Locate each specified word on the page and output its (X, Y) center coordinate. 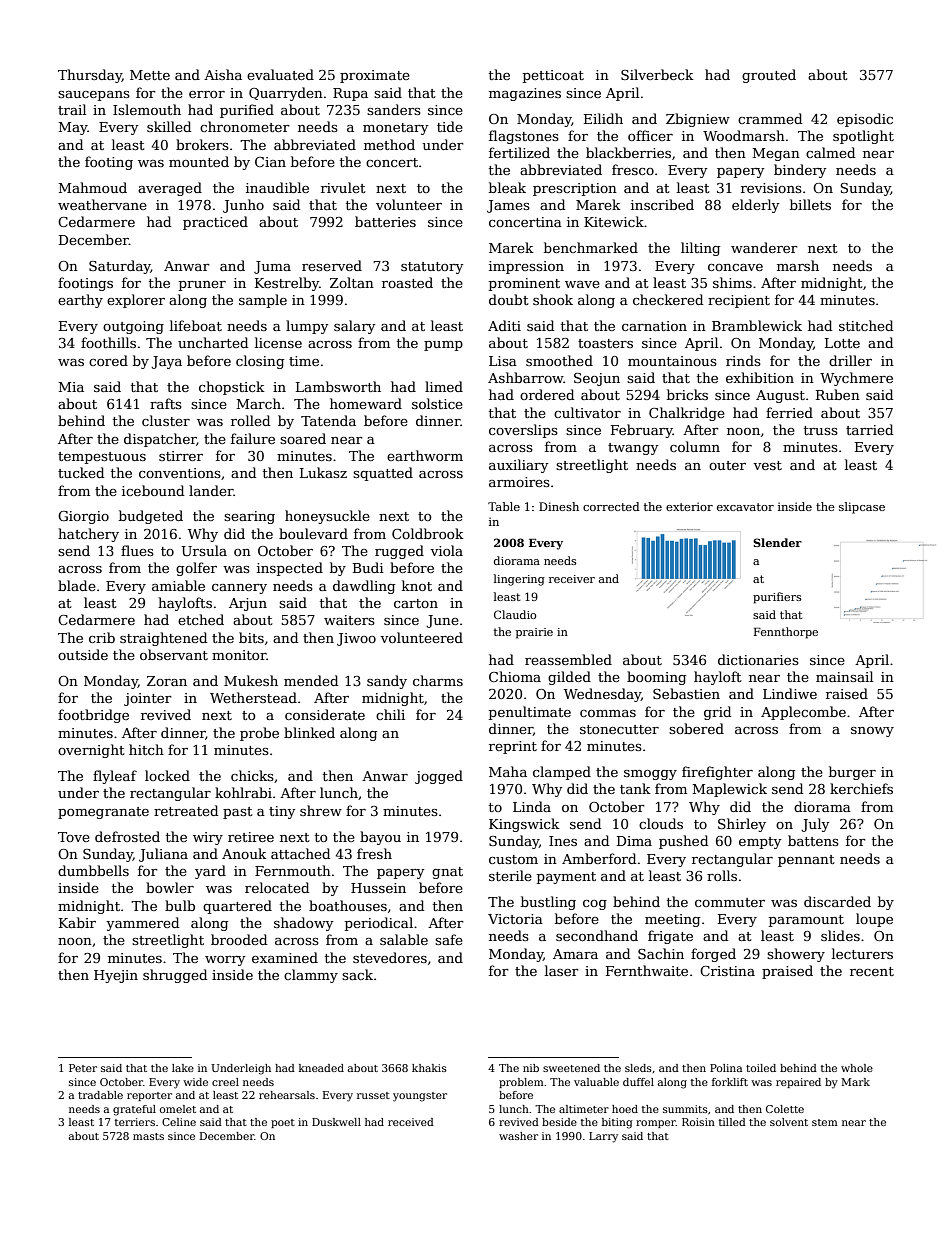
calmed (830, 152)
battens (813, 840)
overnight (91, 751)
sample (263, 301)
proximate (375, 76)
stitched (866, 325)
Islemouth (147, 109)
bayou (380, 838)
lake (183, 1068)
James (508, 206)
